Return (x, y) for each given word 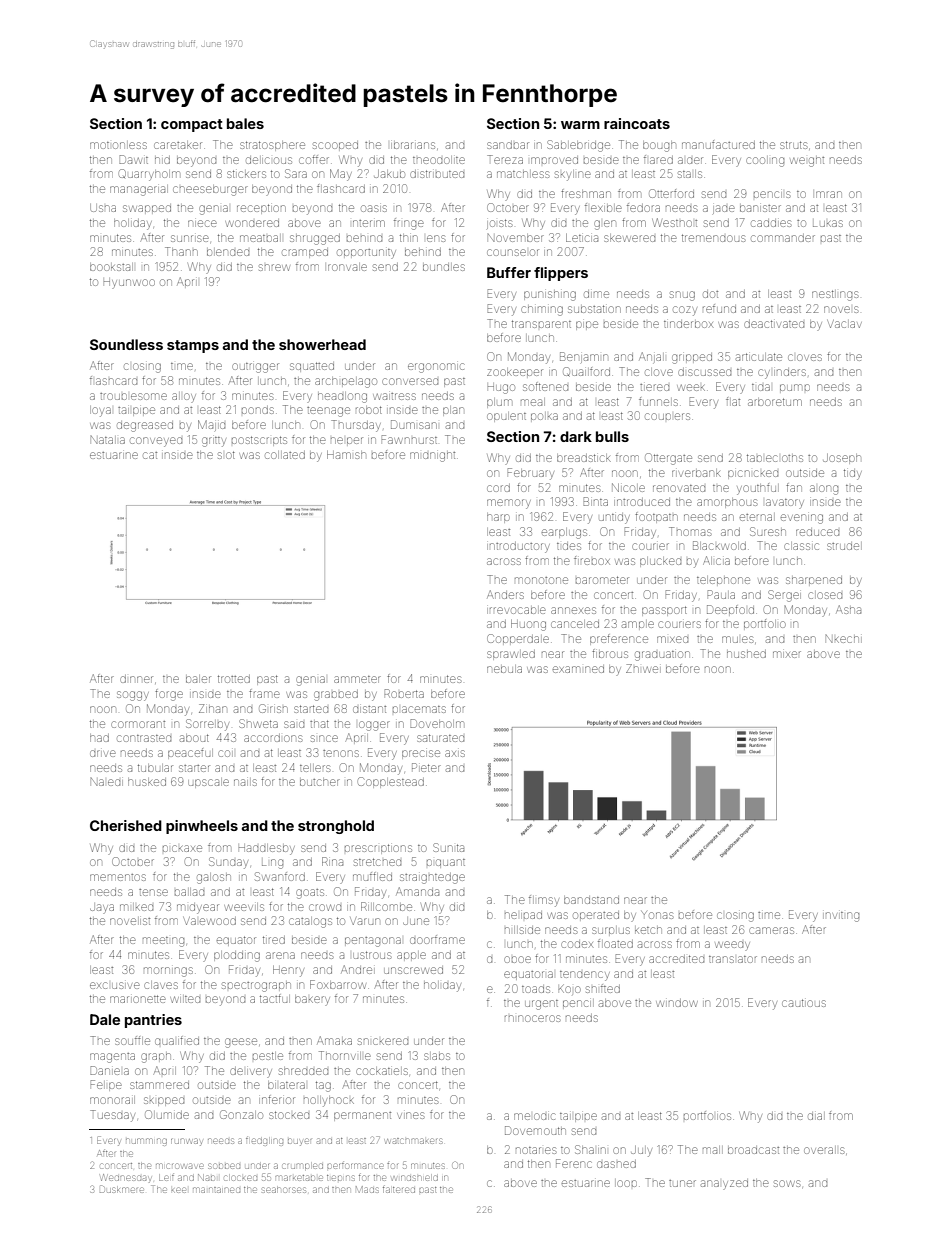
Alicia (716, 560)
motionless (118, 145)
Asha (848, 609)
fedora (643, 207)
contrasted (144, 738)
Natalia (108, 440)
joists (499, 224)
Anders (505, 594)
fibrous (610, 653)
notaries (536, 1150)
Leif (166, 1178)
